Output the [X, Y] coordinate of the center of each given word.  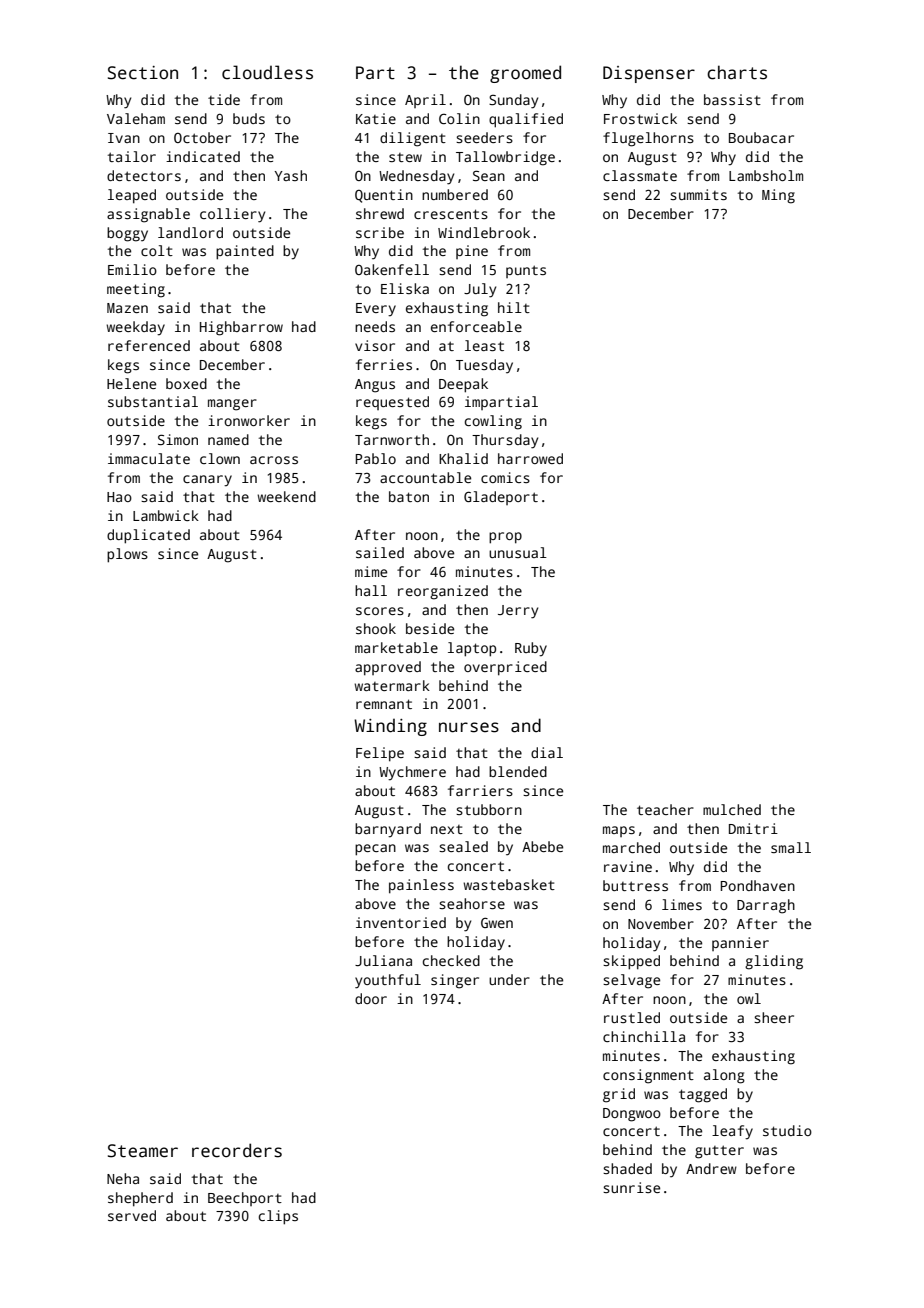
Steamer [143, 1151]
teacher [665, 809]
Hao [119, 497]
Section [143, 73]
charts [737, 72]
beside [430, 628]
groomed [525, 74]
